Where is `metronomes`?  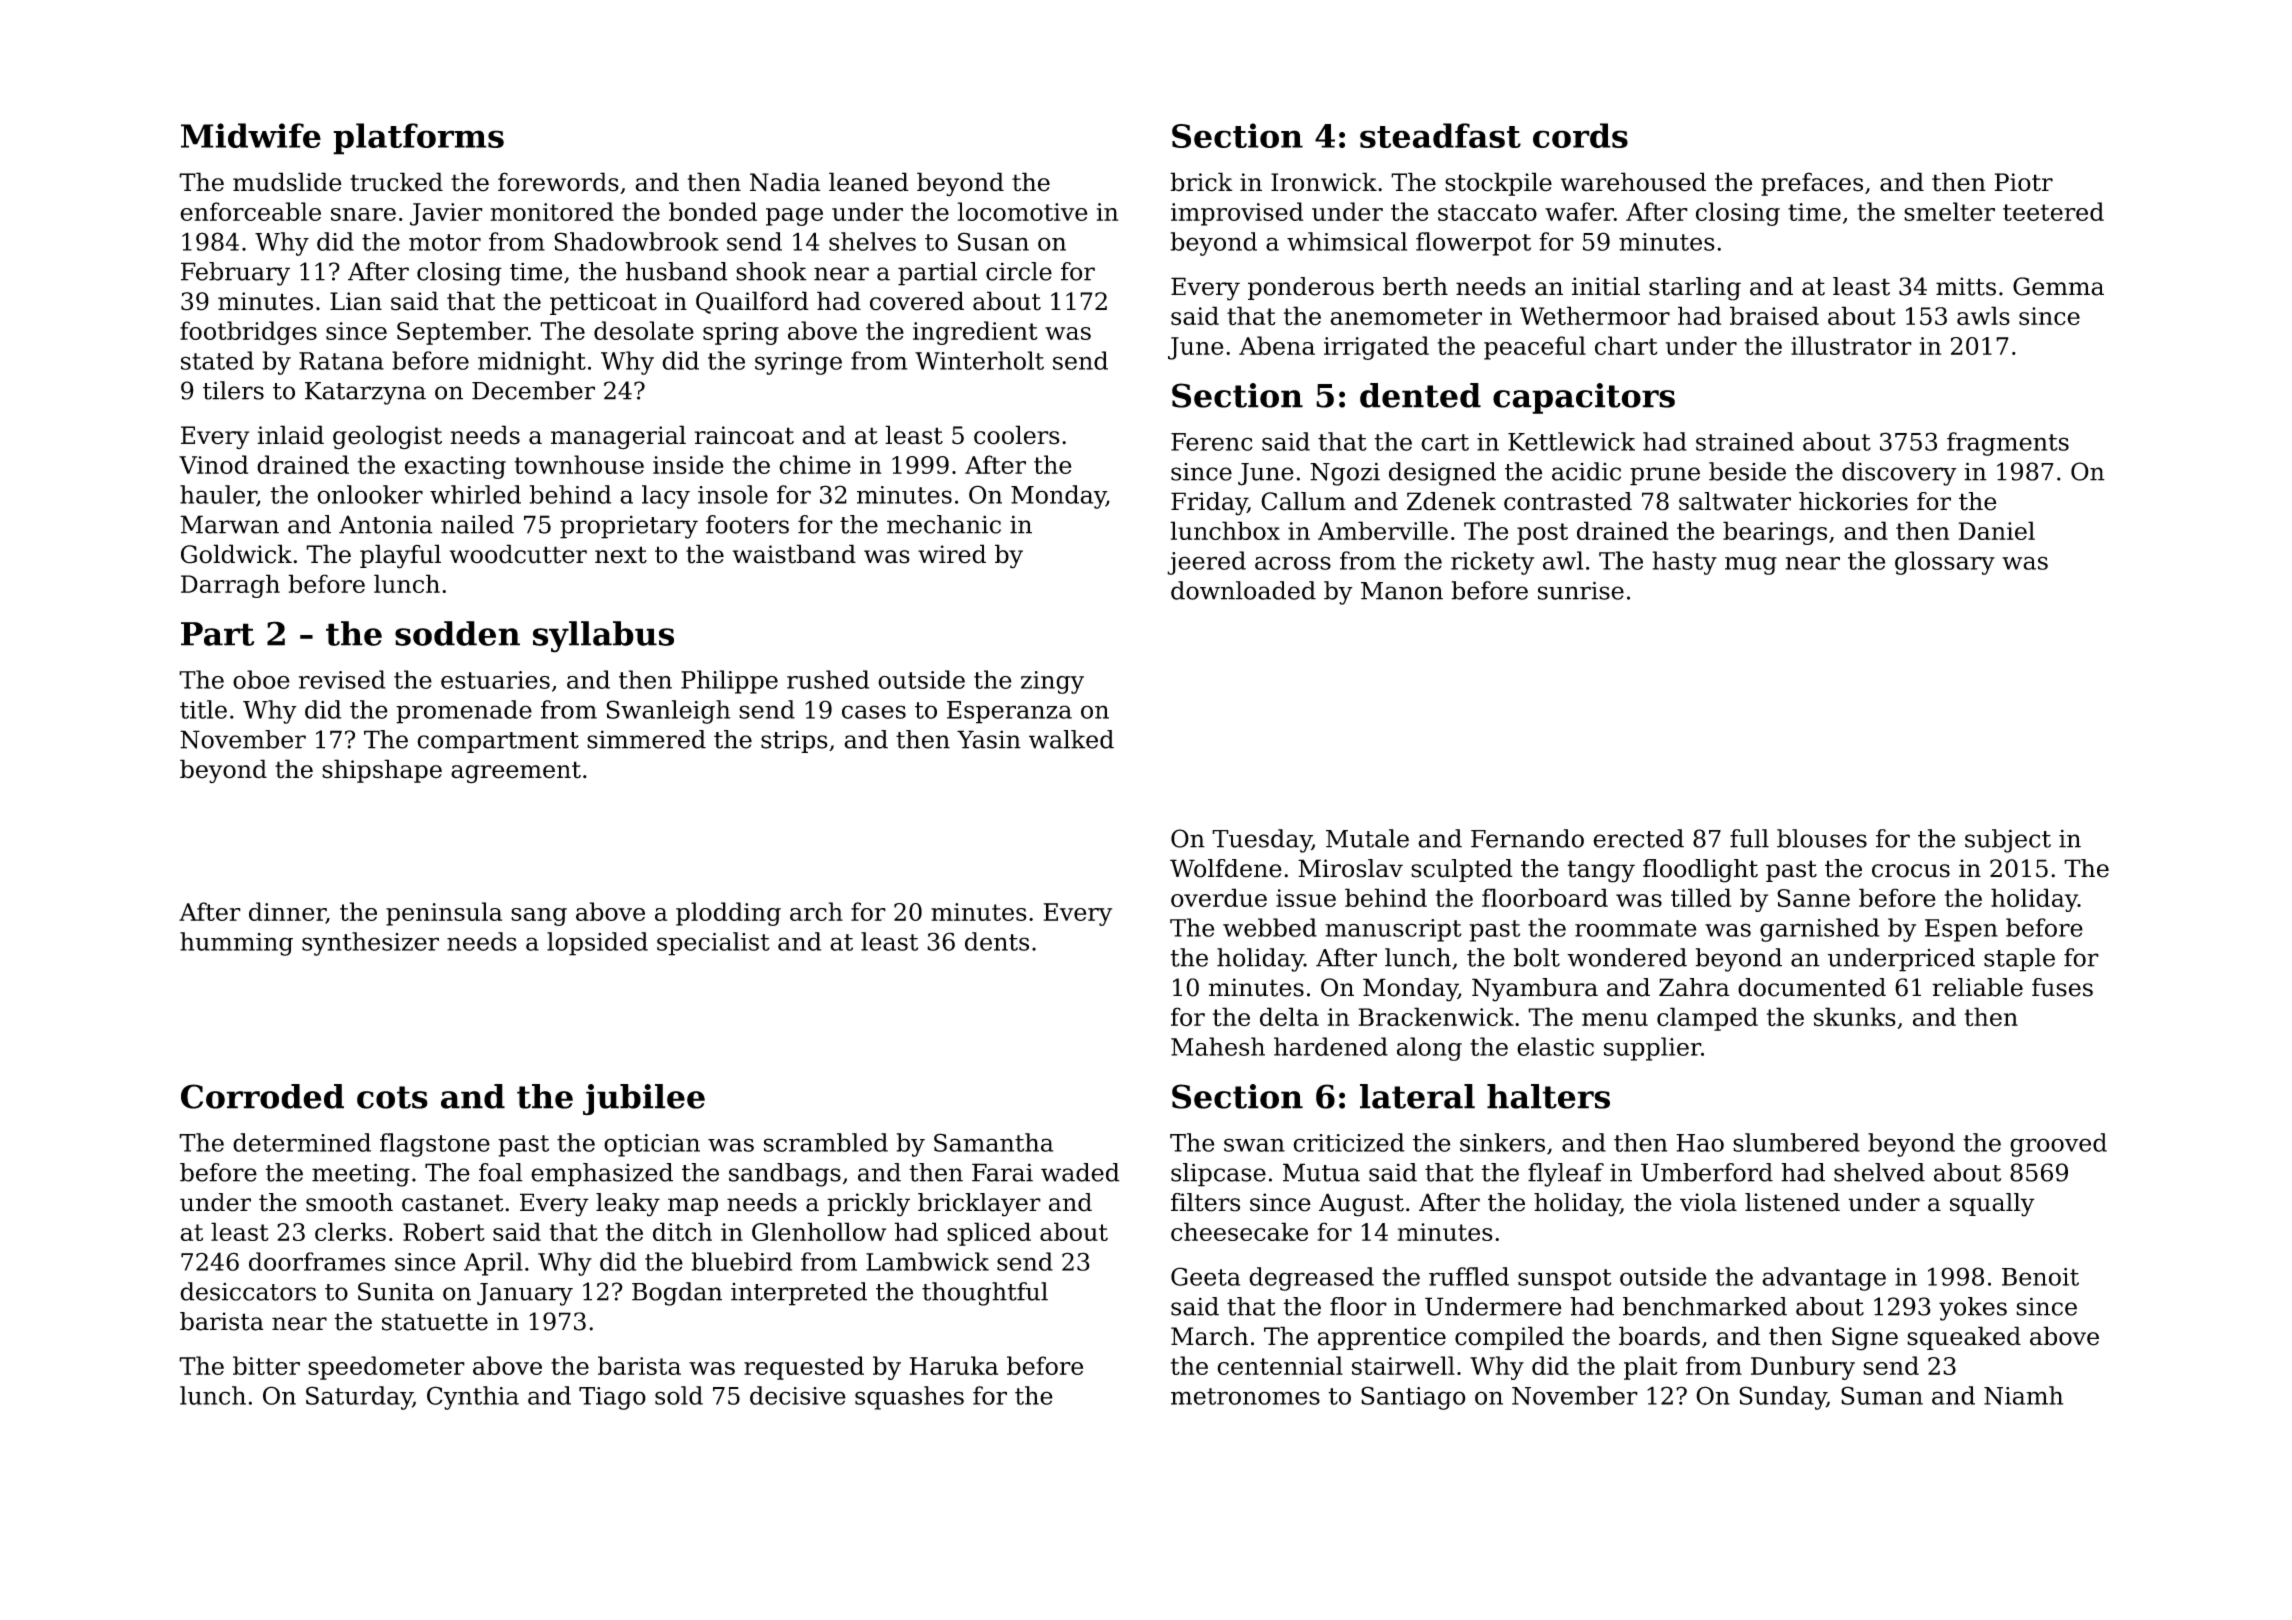 metronomes is located at coordinates (1245, 1396).
